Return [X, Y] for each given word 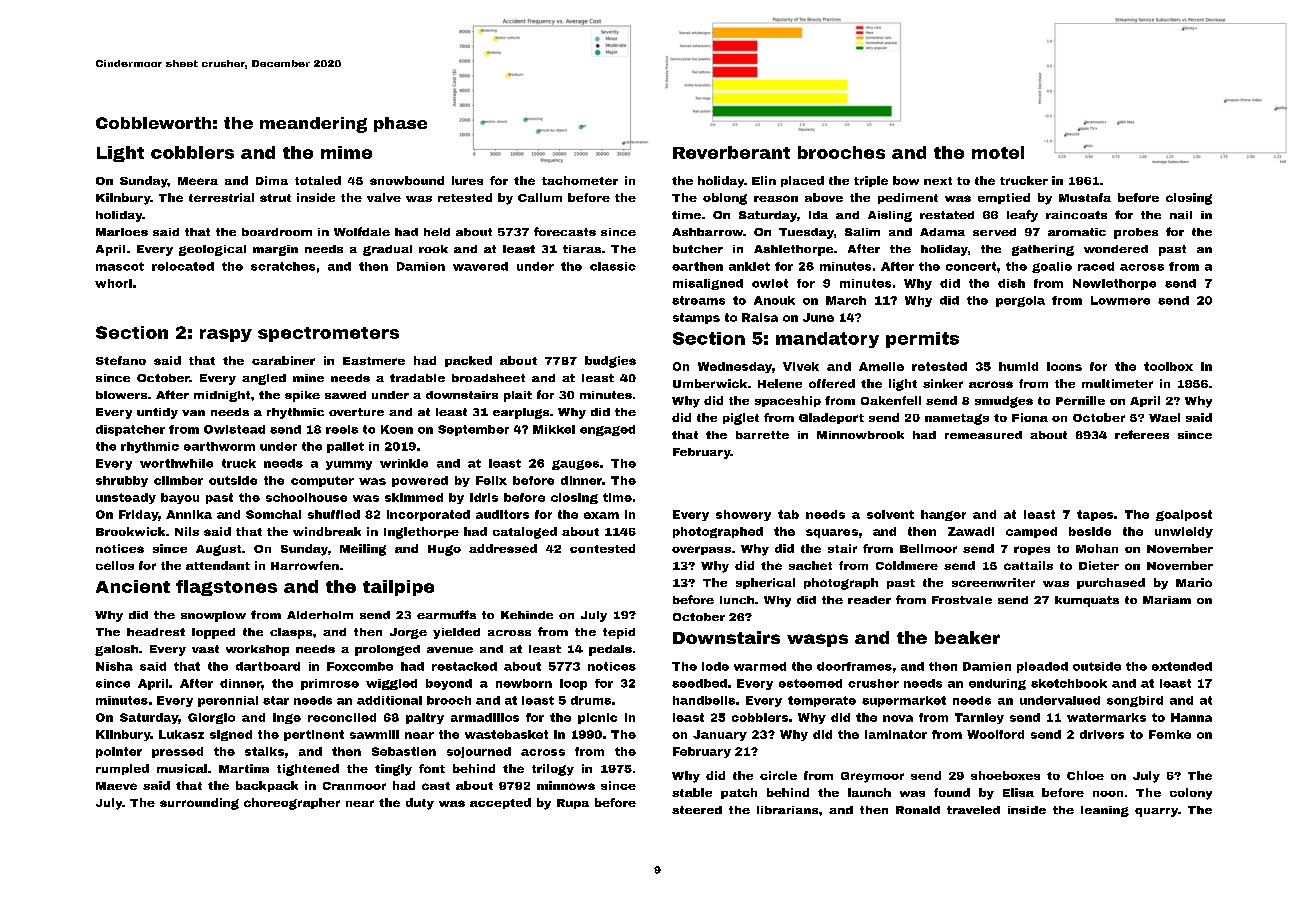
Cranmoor [354, 786]
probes [1136, 233]
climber [178, 480]
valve [384, 197]
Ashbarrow [707, 232]
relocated [183, 266]
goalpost [1184, 515]
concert [971, 266]
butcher [698, 249]
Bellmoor [928, 548]
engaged [607, 430]
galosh [116, 650]
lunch [737, 600]
